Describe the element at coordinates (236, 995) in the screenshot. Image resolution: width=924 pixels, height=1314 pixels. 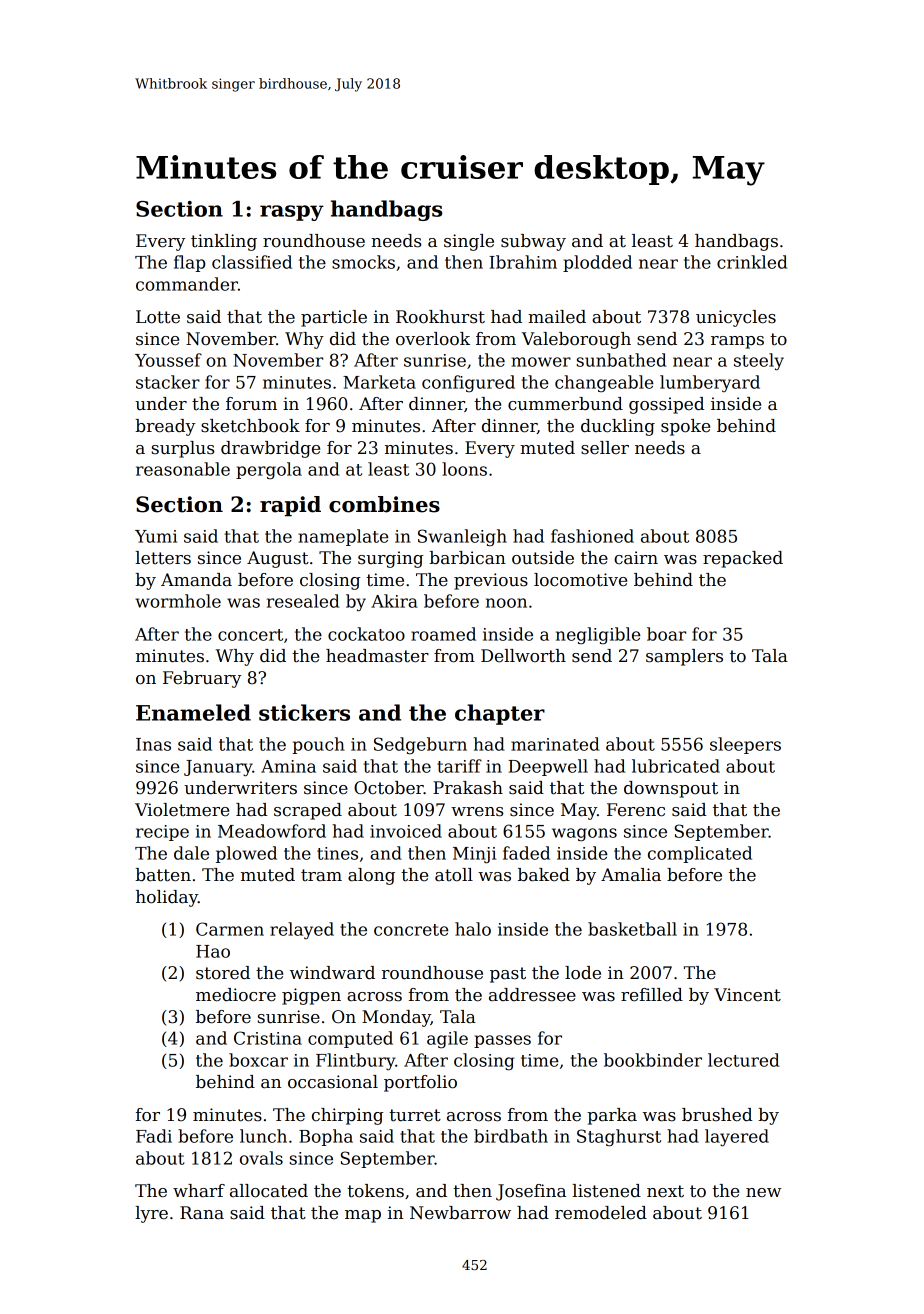
I see `mediocre` at that location.
